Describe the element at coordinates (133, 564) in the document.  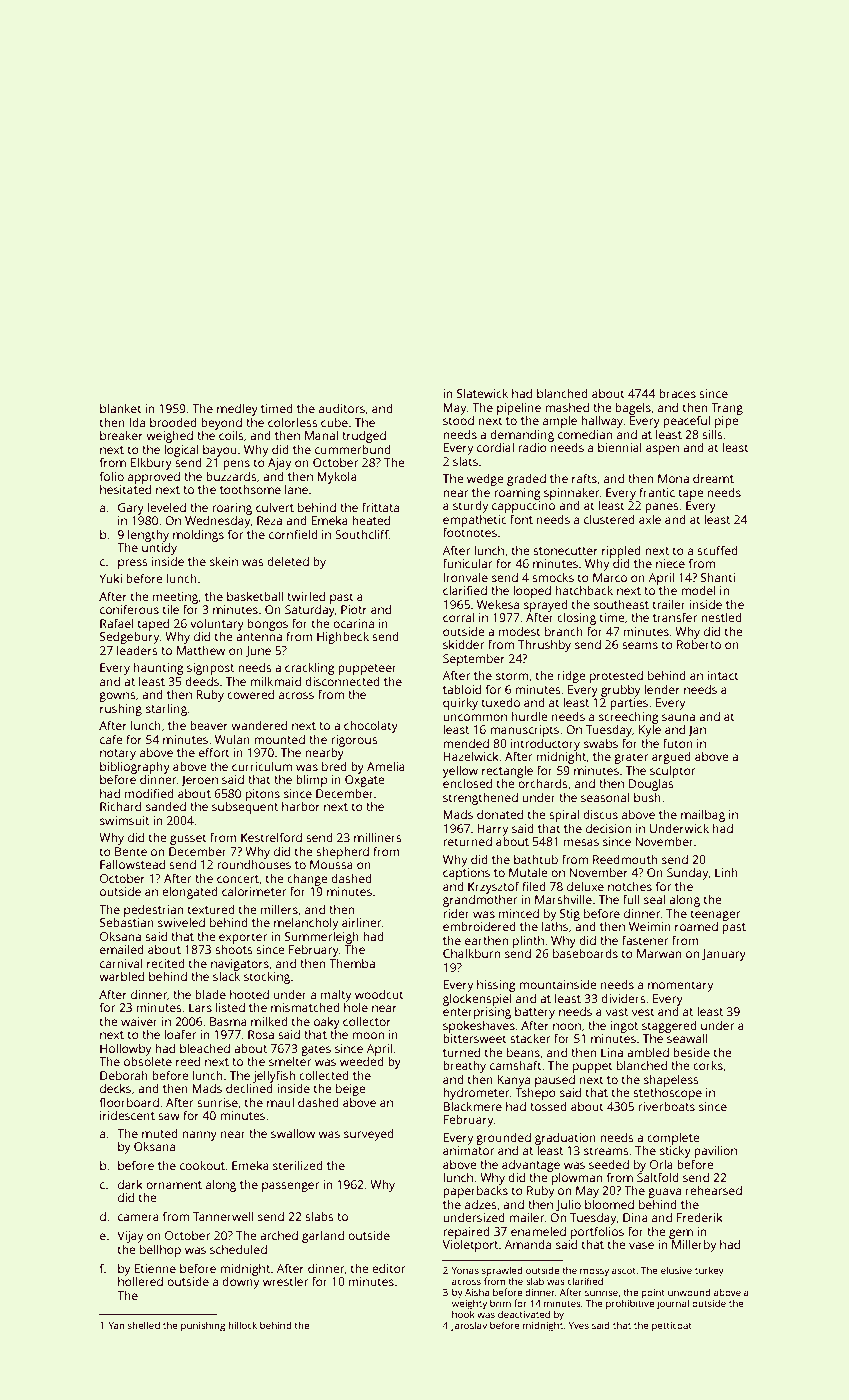
I see `press` at that location.
